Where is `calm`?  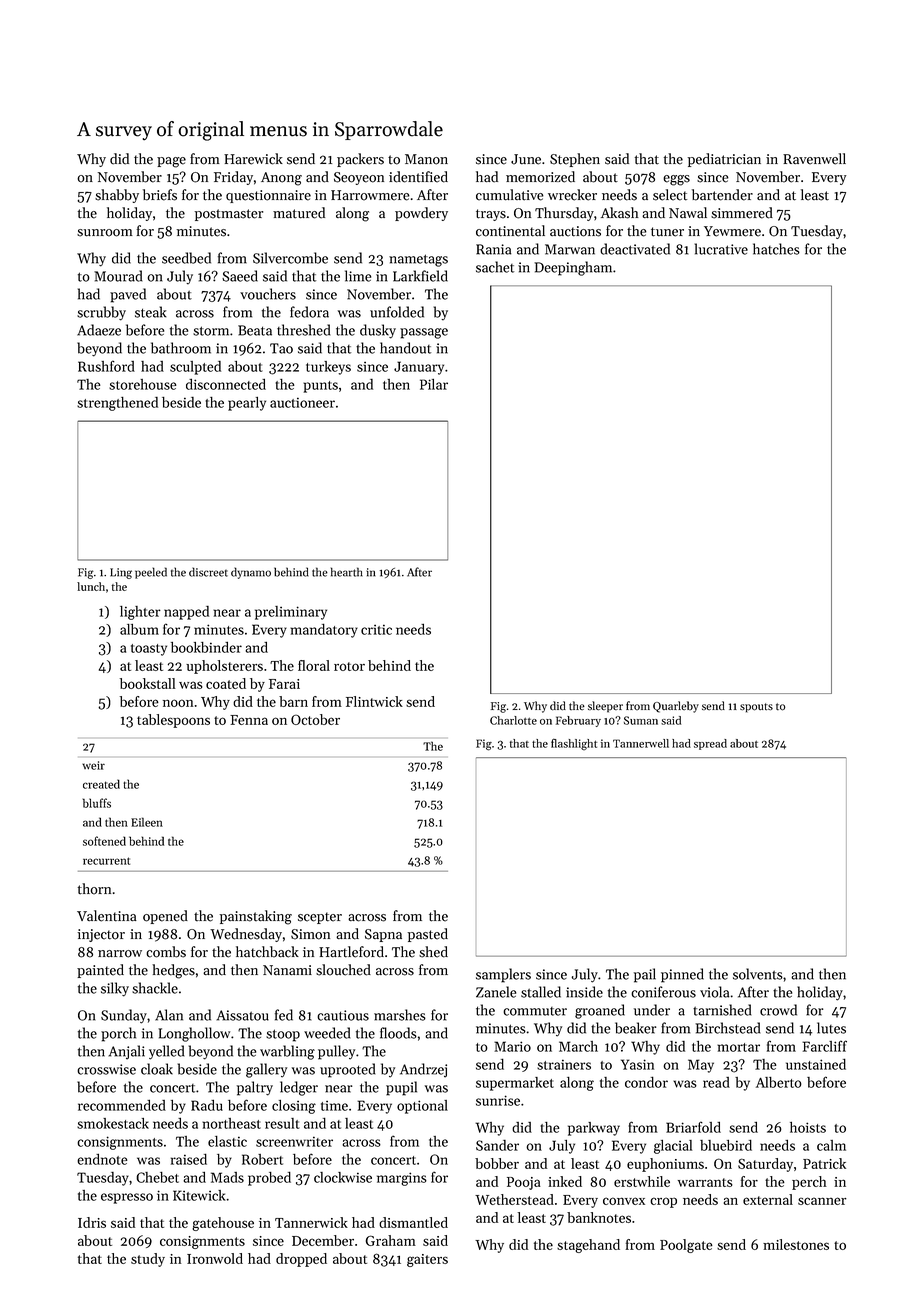 calm is located at coordinates (831, 1145).
